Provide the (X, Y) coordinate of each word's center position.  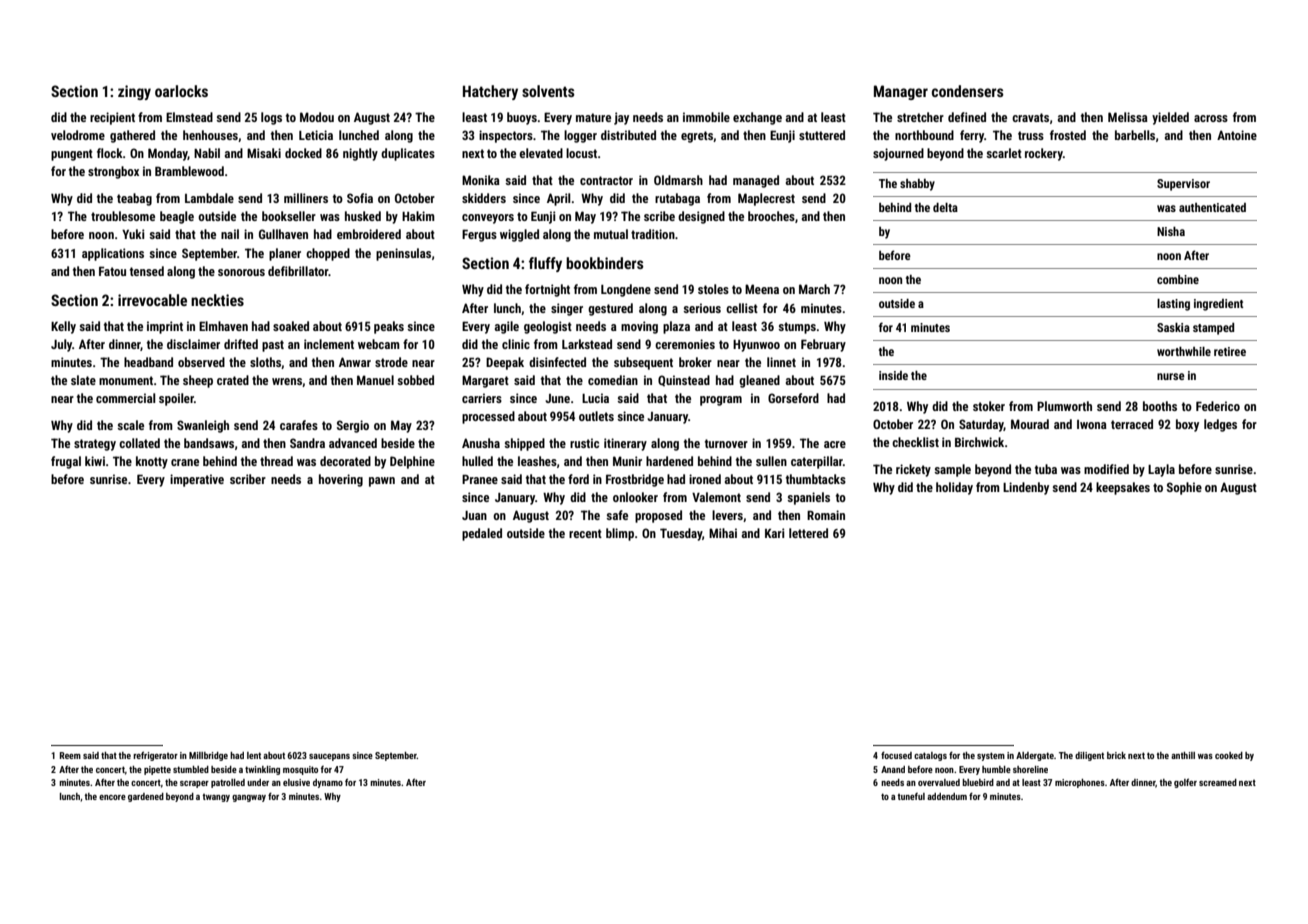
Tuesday (681, 534)
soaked (291, 326)
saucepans (329, 757)
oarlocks (181, 91)
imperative (197, 480)
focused (896, 755)
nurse (1171, 376)
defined (967, 117)
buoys (522, 118)
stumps (797, 328)
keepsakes (1123, 488)
